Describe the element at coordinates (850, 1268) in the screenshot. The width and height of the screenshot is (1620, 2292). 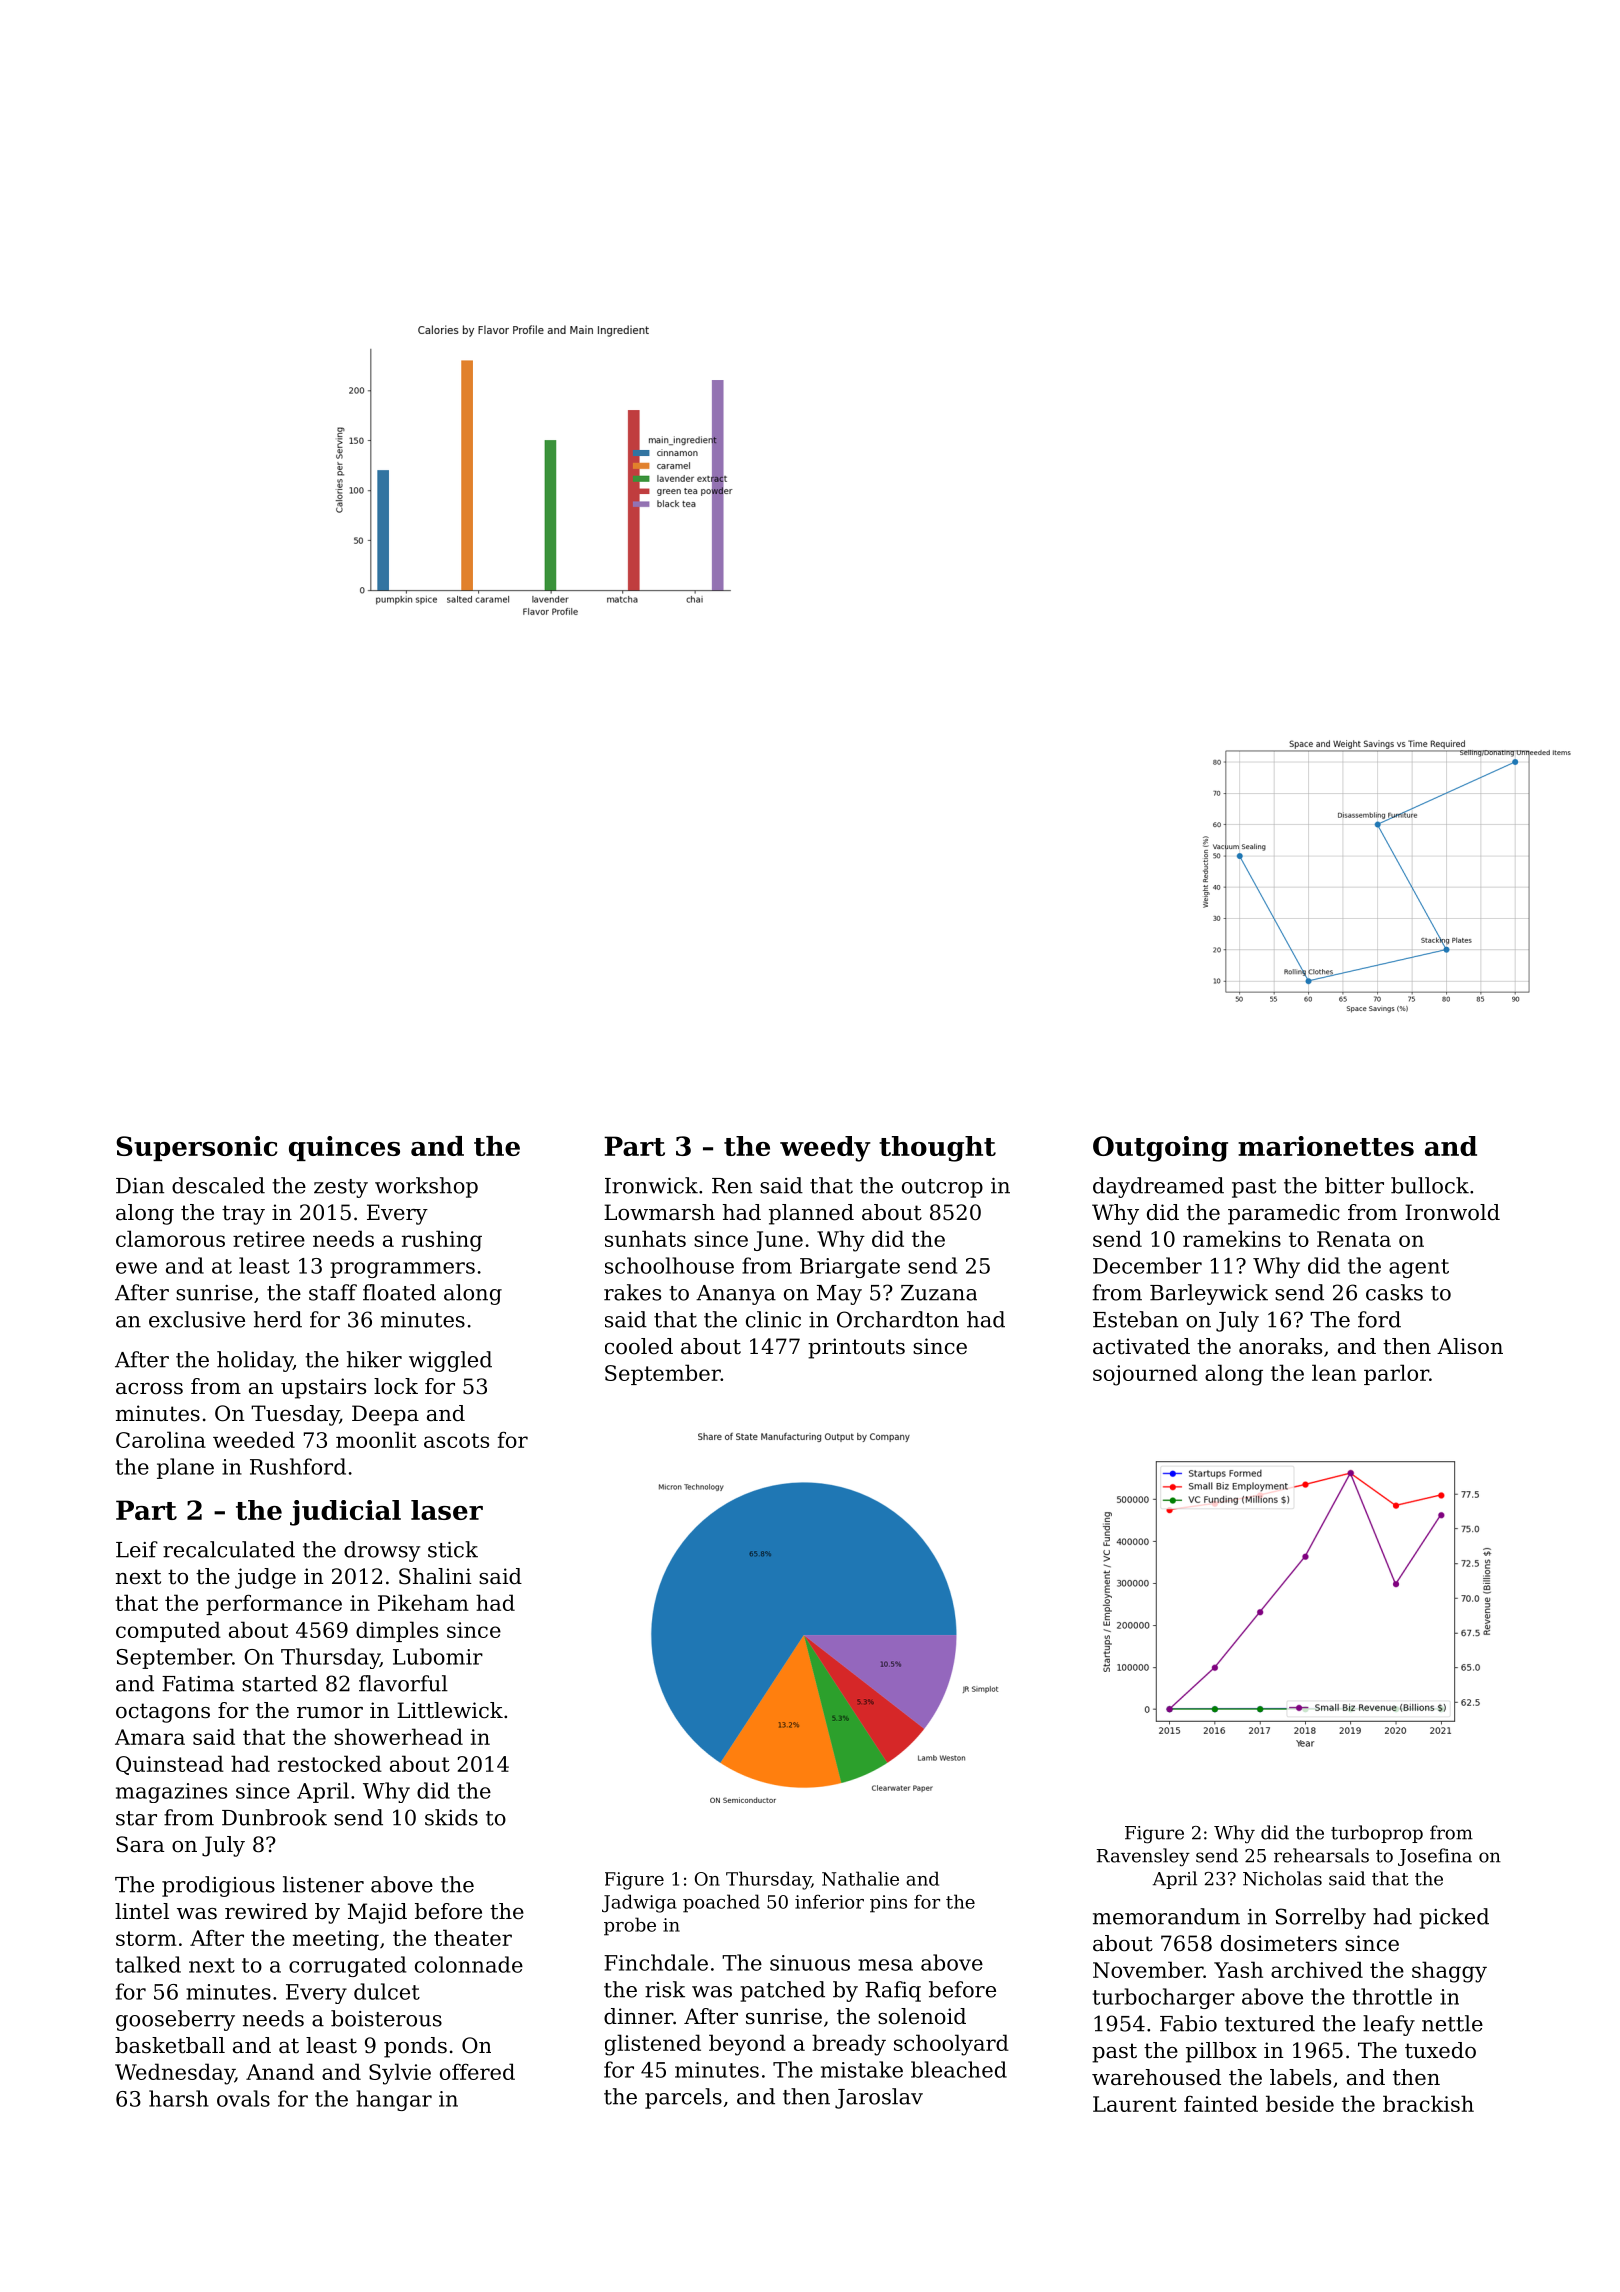
I see `Briargate` at that location.
